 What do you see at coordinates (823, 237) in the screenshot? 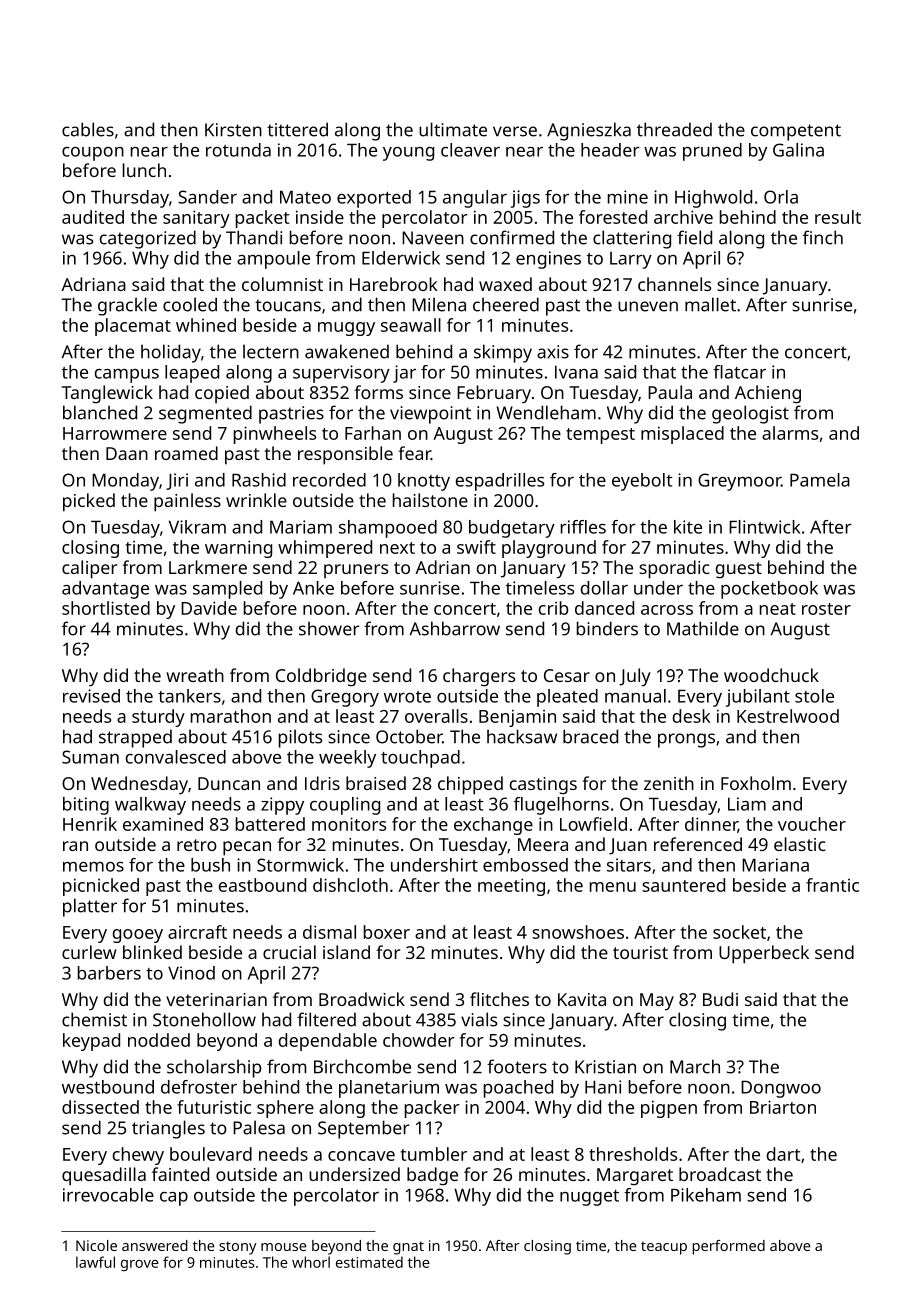
I see `finch` at bounding box center [823, 237].
